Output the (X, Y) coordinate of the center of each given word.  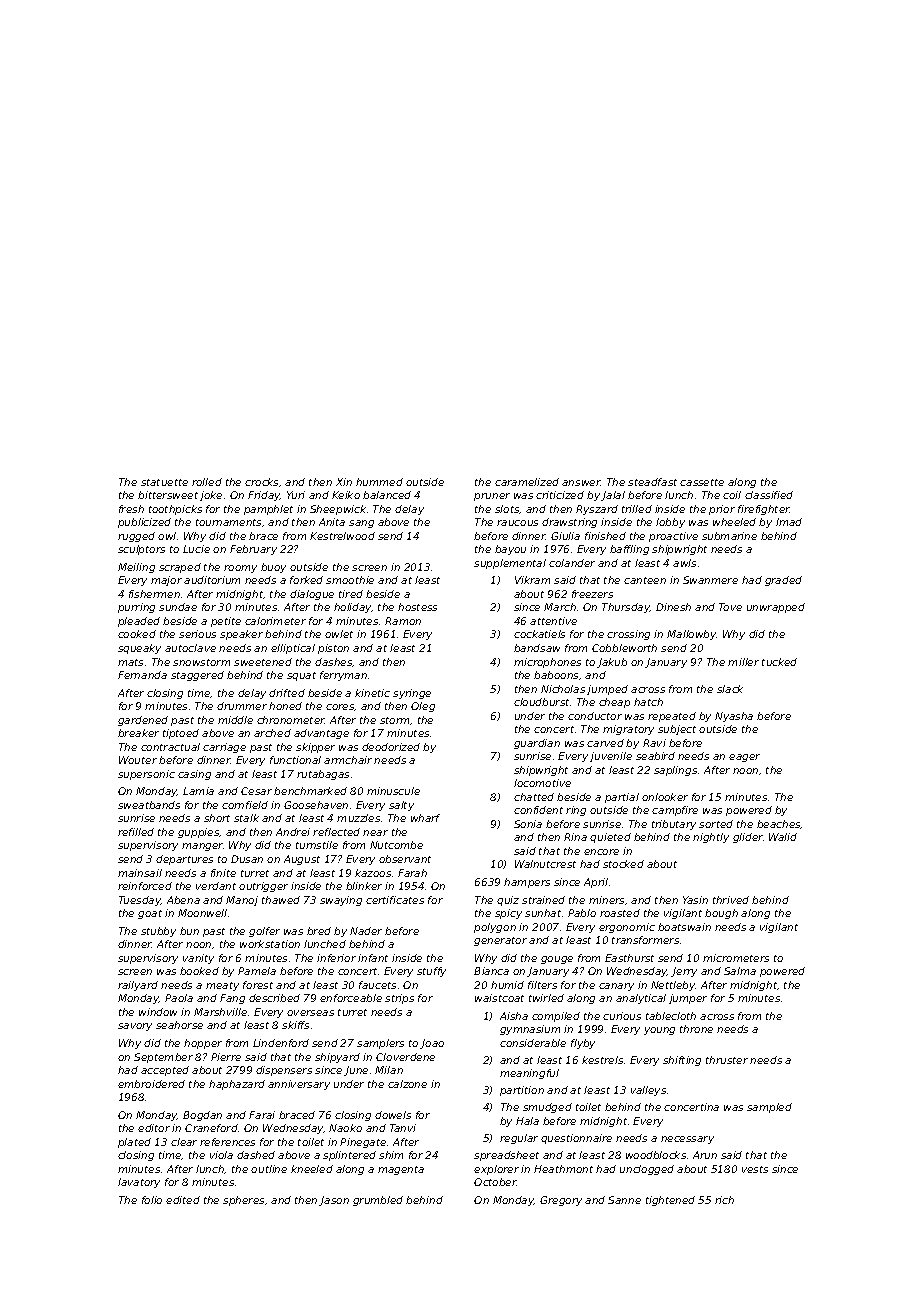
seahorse (179, 1025)
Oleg (423, 707)
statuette (164, 482)
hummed (379, 482)
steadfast (652, 482)
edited (183, 1200)
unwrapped (776, 608)
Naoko (345, 1128)
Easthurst (629, 958)
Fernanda (142, 675)
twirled (546, 998)
